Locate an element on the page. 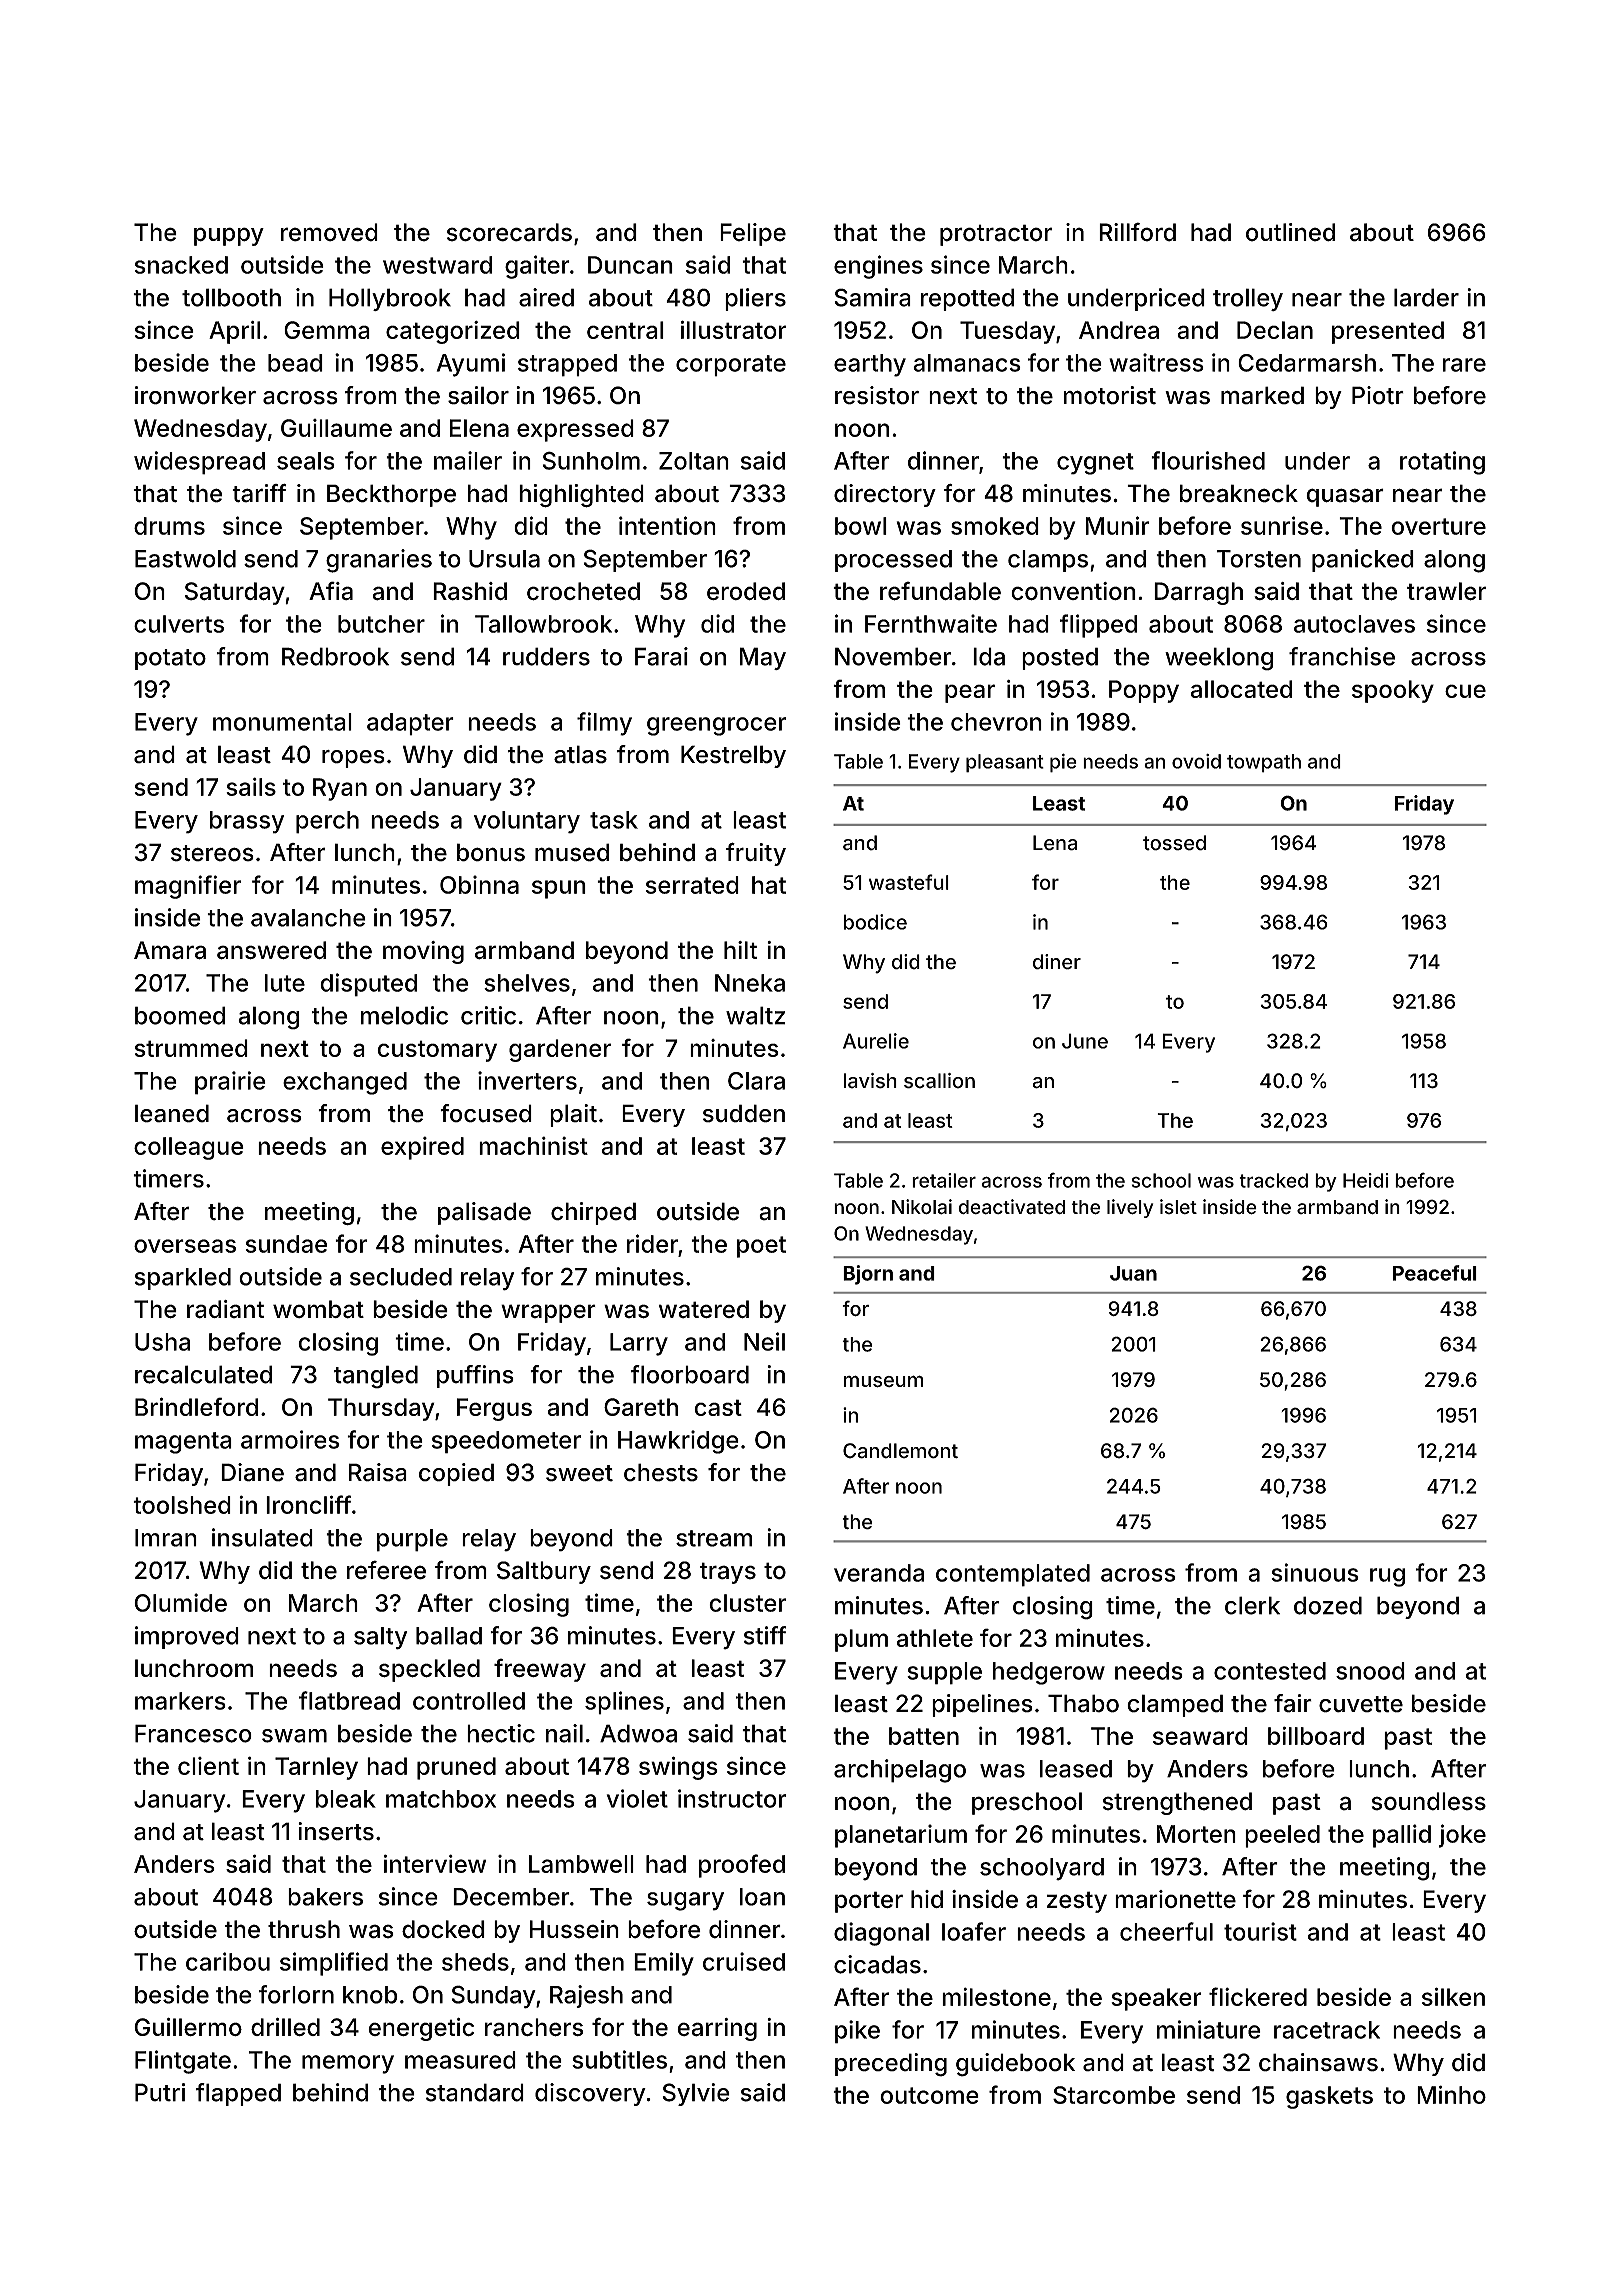  subtitles is located at coordinates (619, 2059).
